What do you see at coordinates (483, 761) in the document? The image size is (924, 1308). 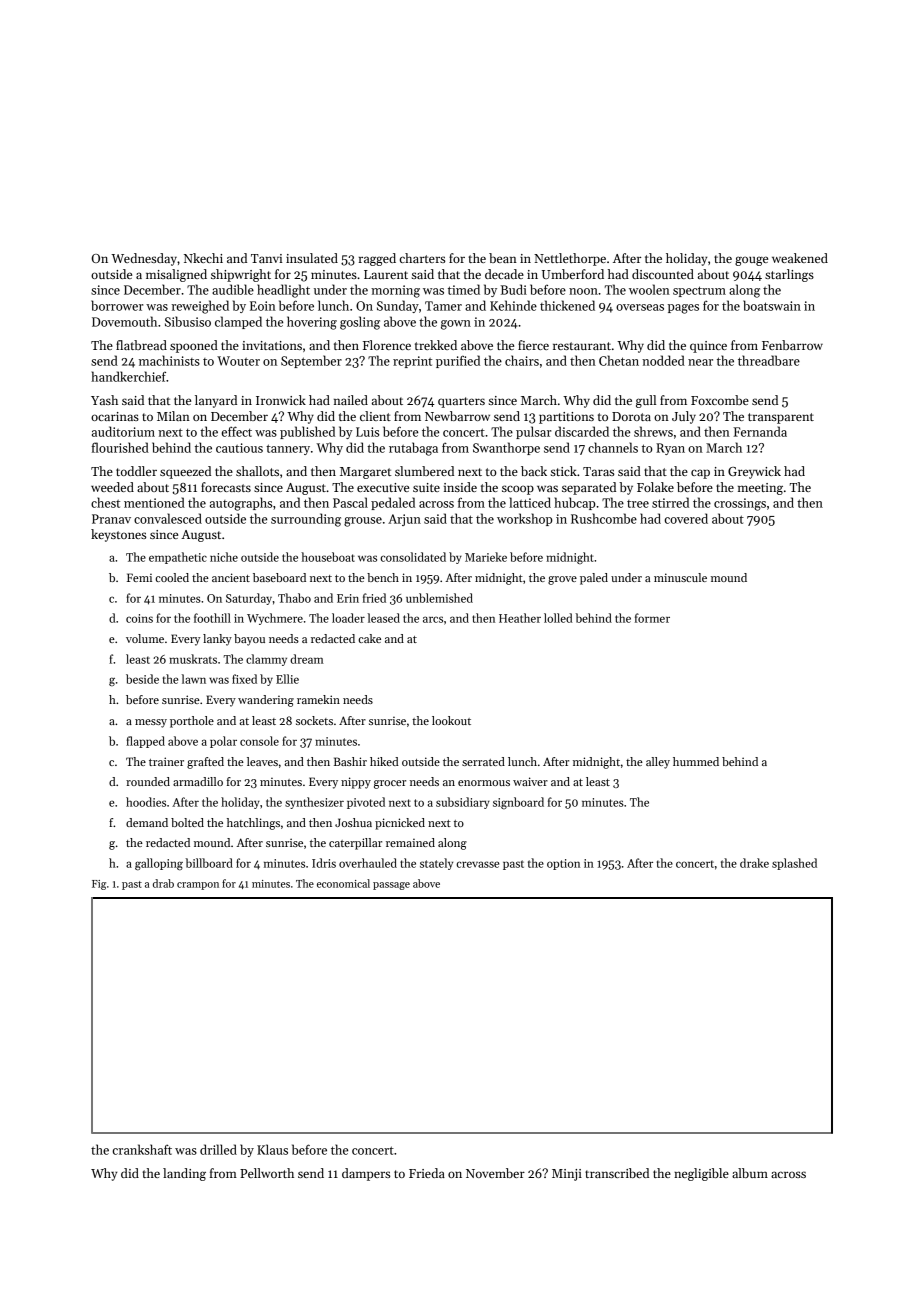 I see `serrated` at bounding box center [483, 761].
